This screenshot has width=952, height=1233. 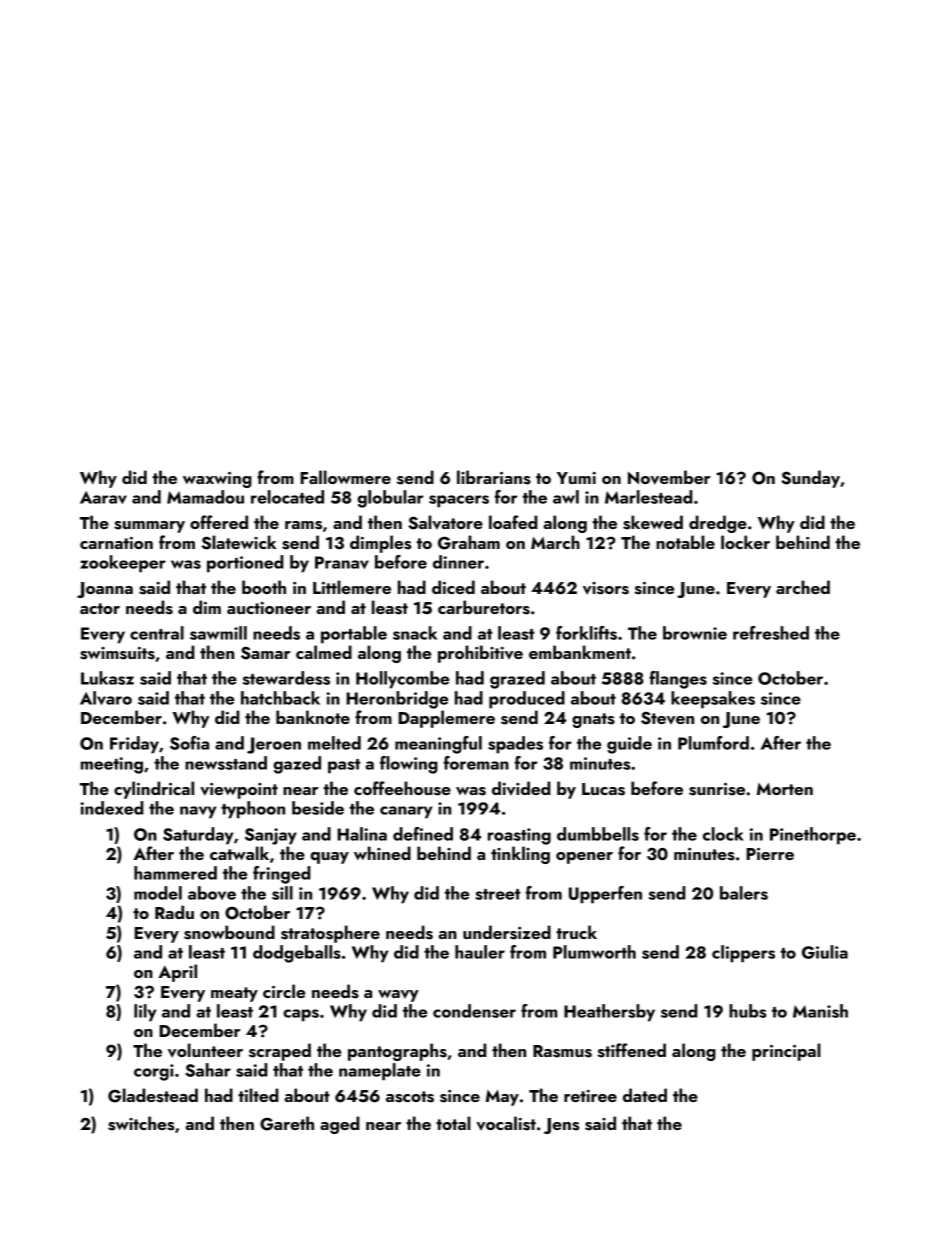 What do you see at coordinates (352, 587) in the screenshot?
I see `Littlemere` at bounding box center [352, 587].
